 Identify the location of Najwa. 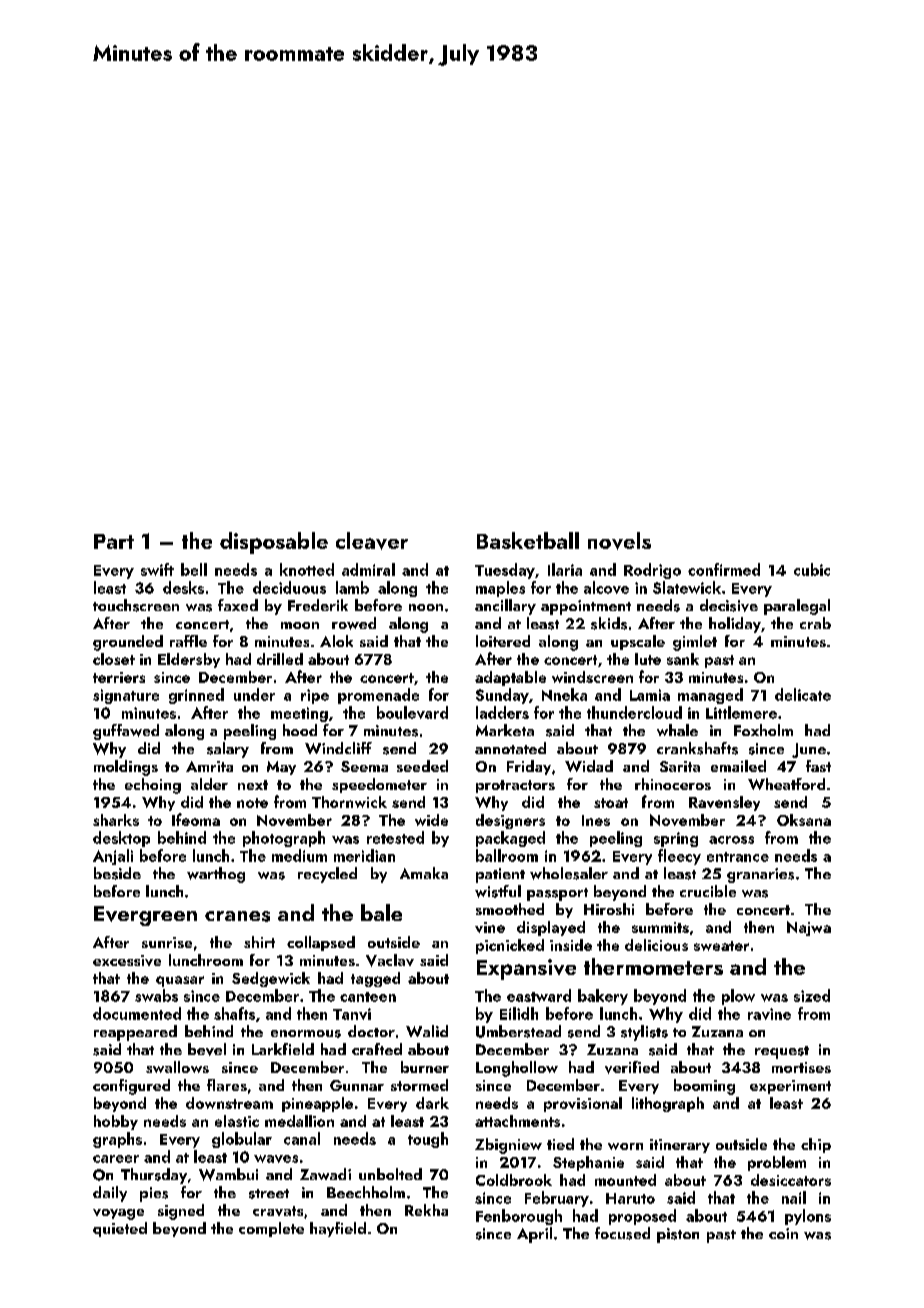
(809, 928).
